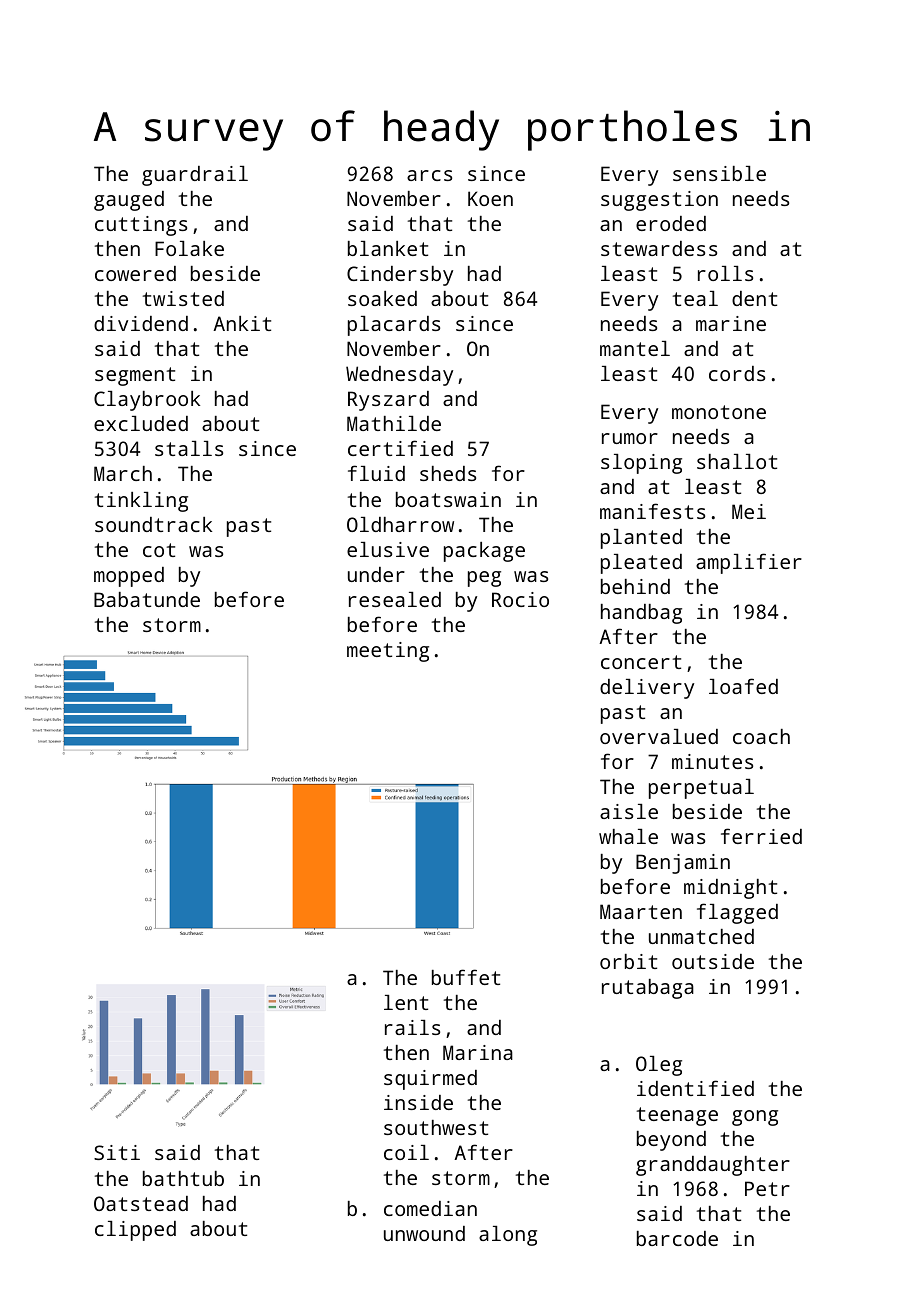  I want to click on gauged, so click(129, 201).
